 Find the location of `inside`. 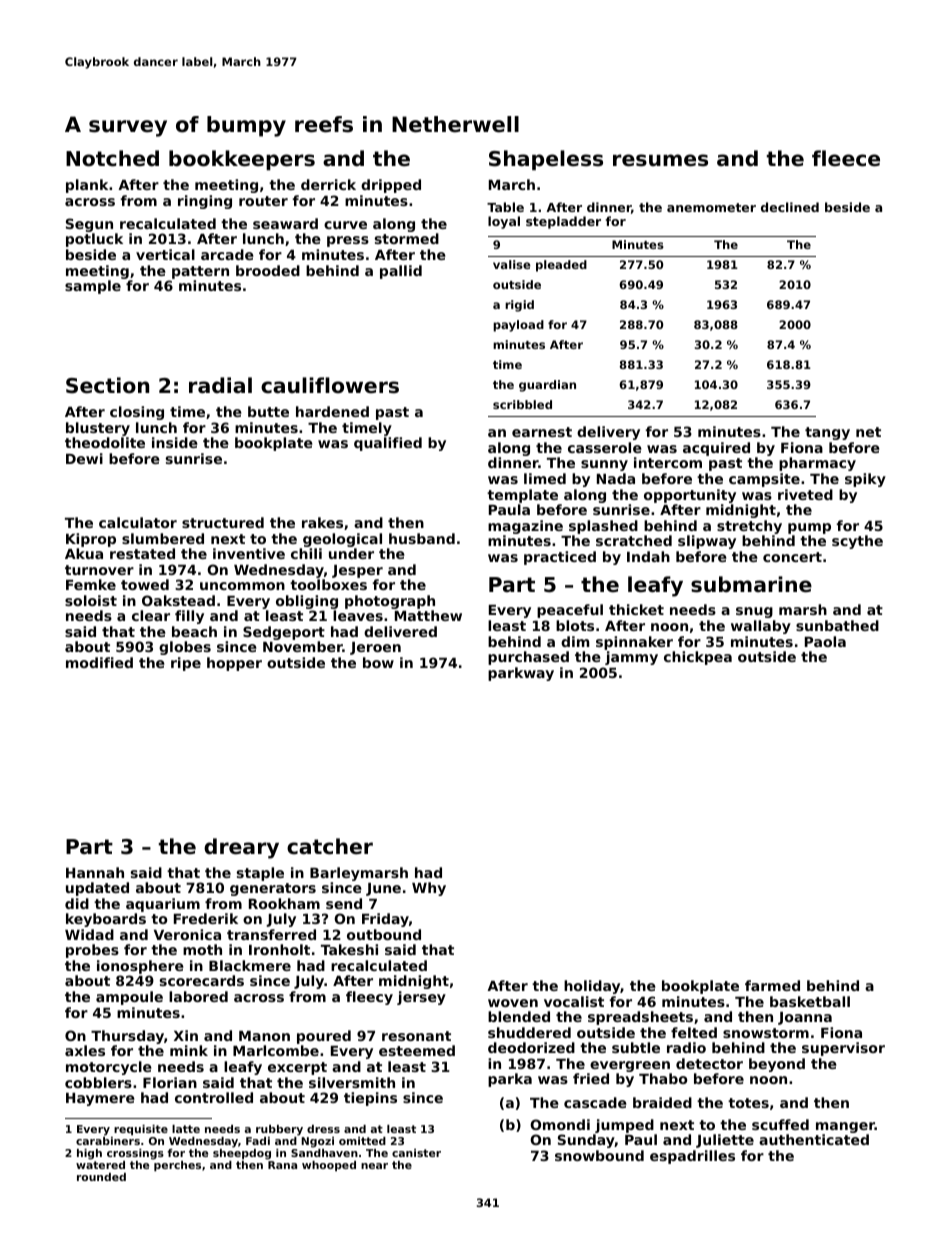

inside is located at coordinates (175, 442).
